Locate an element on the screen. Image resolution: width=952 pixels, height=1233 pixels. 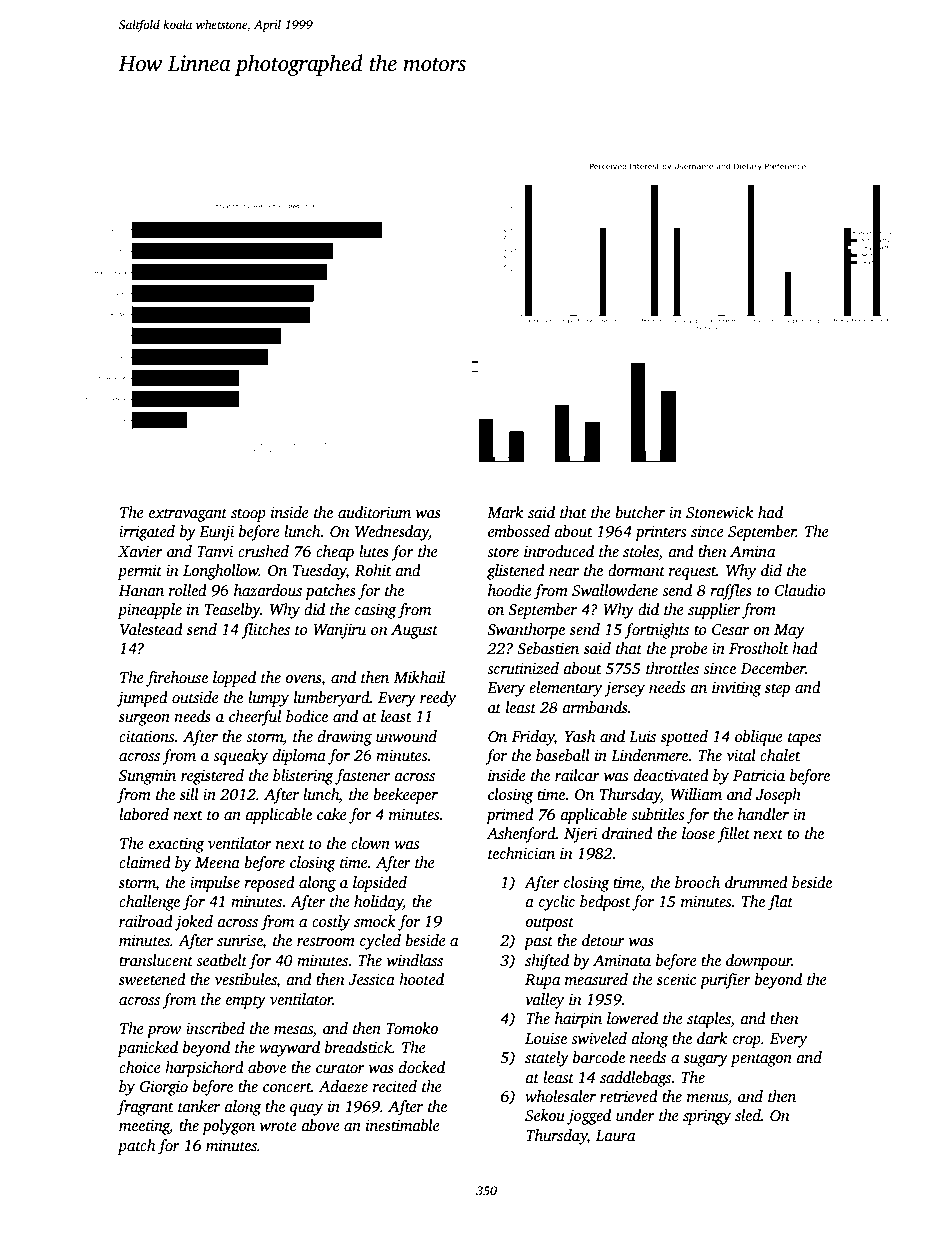
exacting is located at coordinates (176, 845).
